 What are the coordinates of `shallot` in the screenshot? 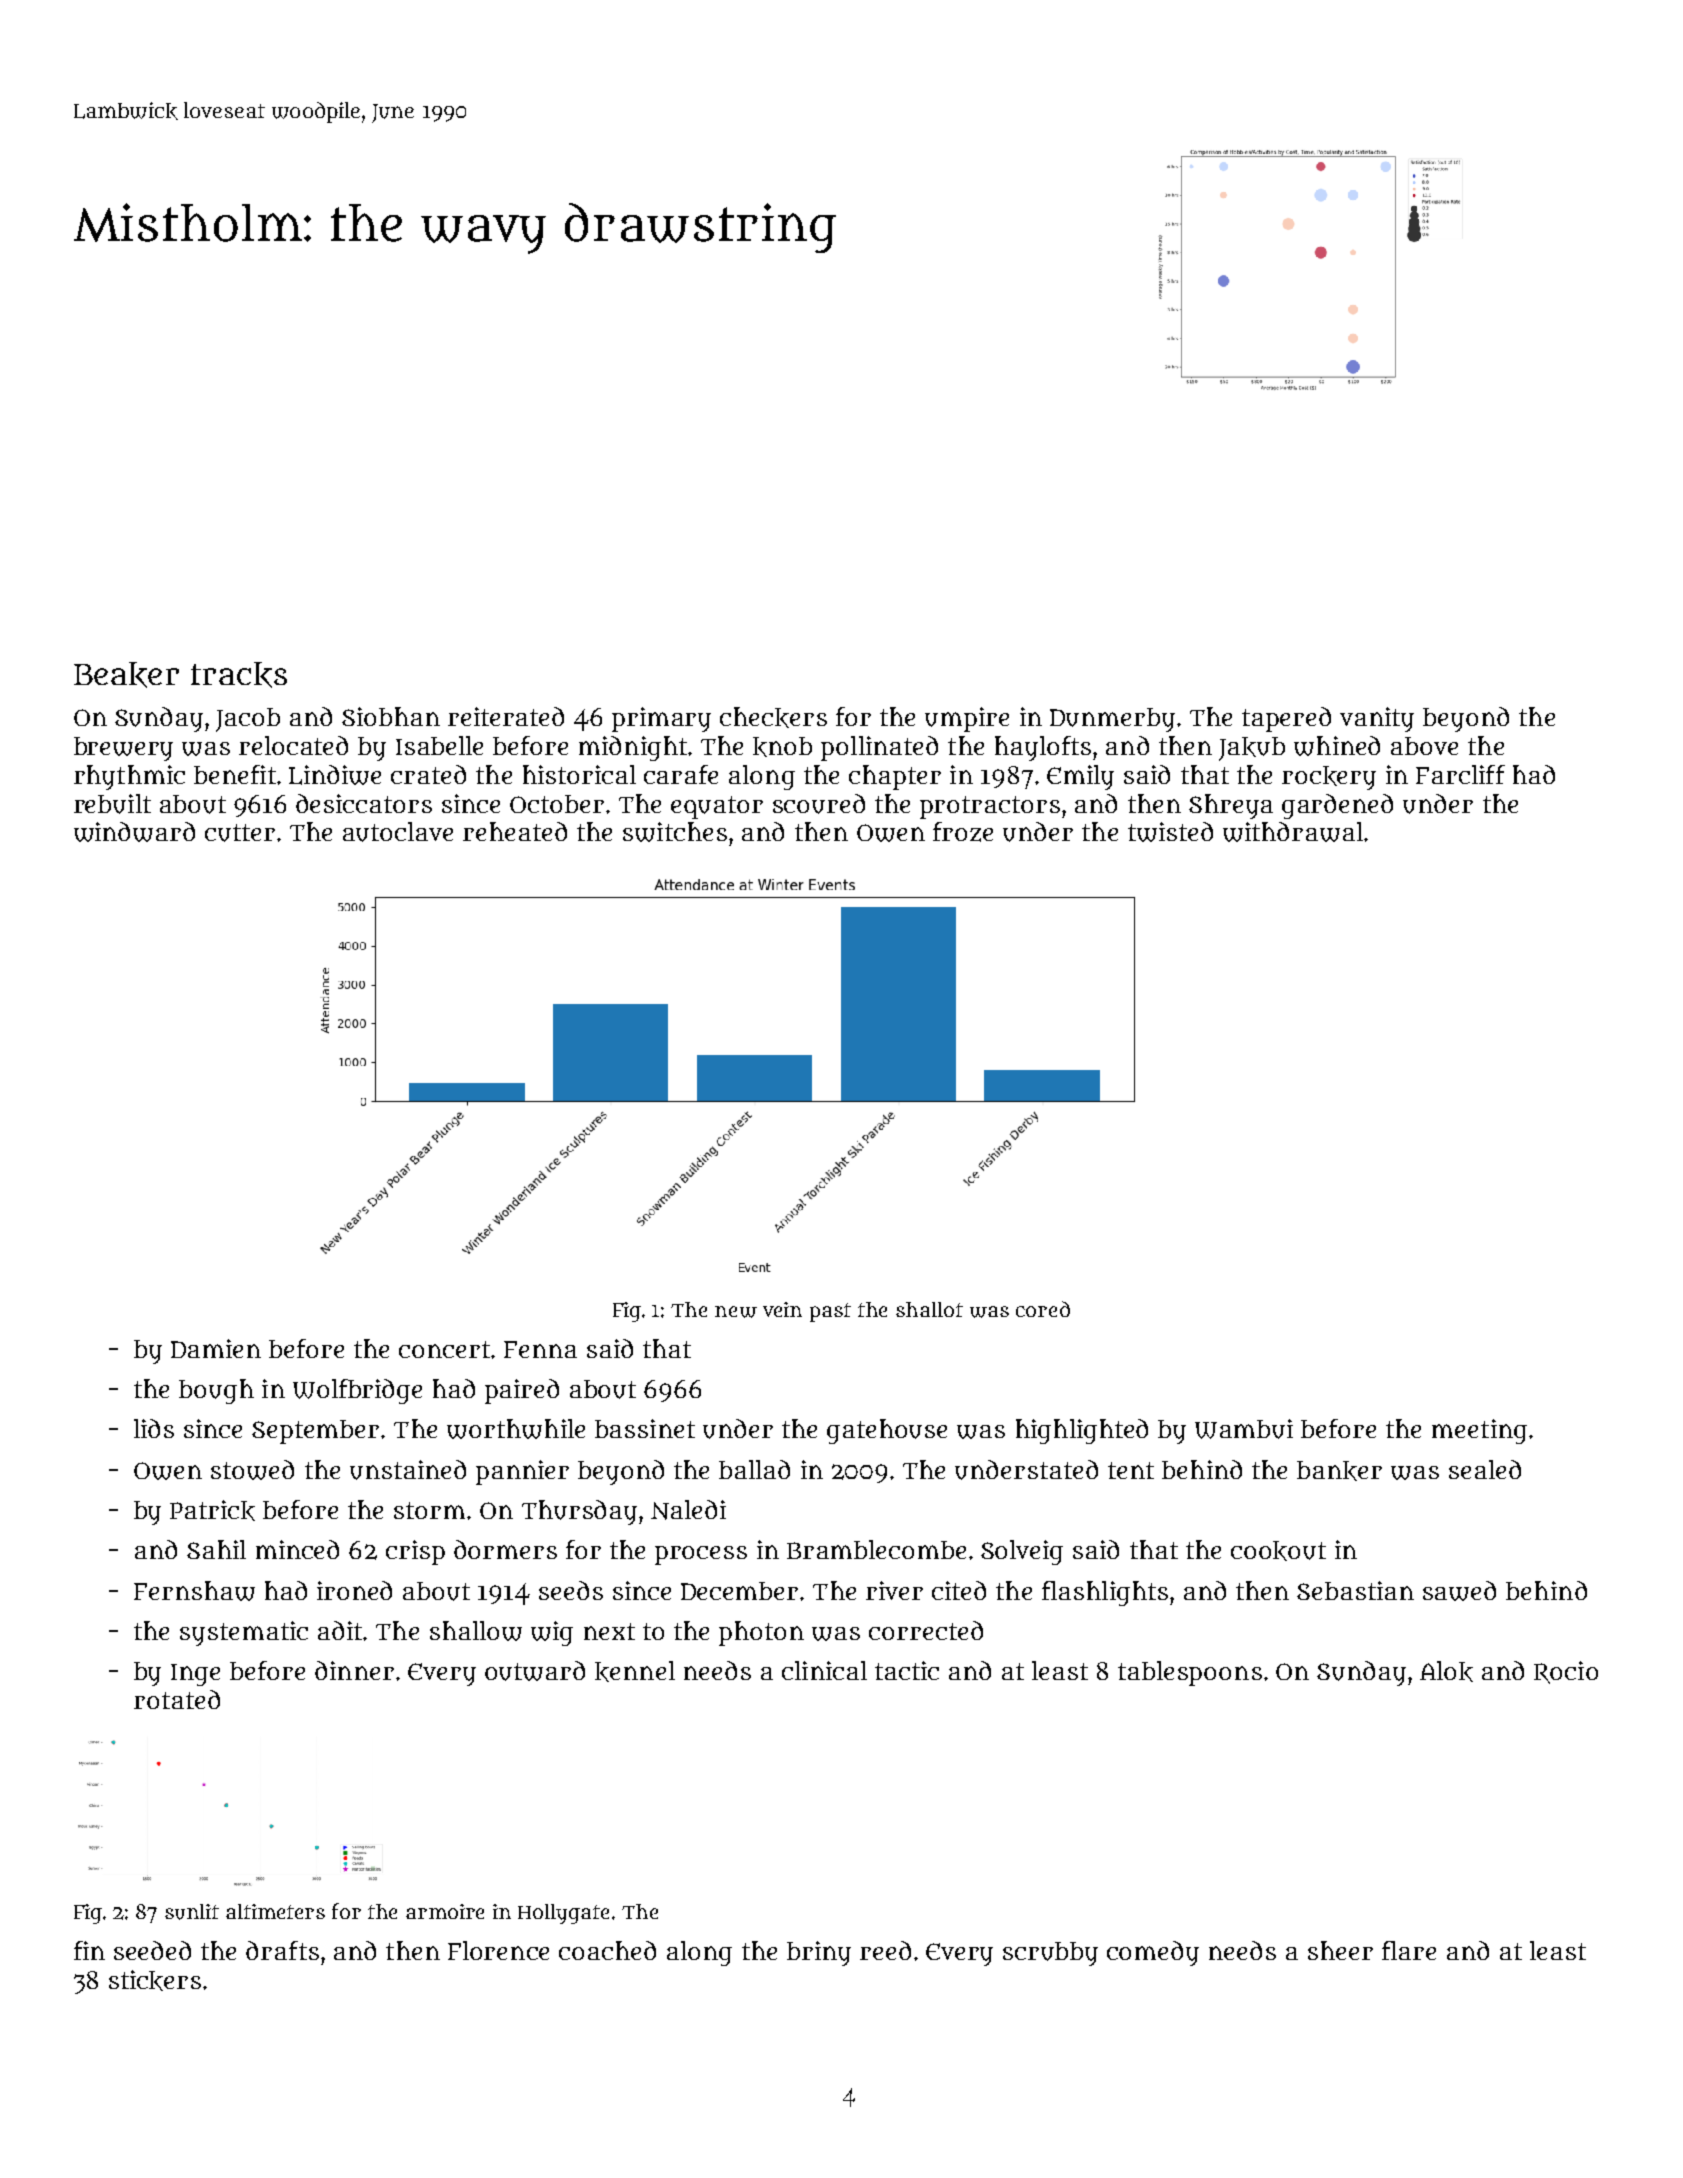 It's located at (929, 1309).
